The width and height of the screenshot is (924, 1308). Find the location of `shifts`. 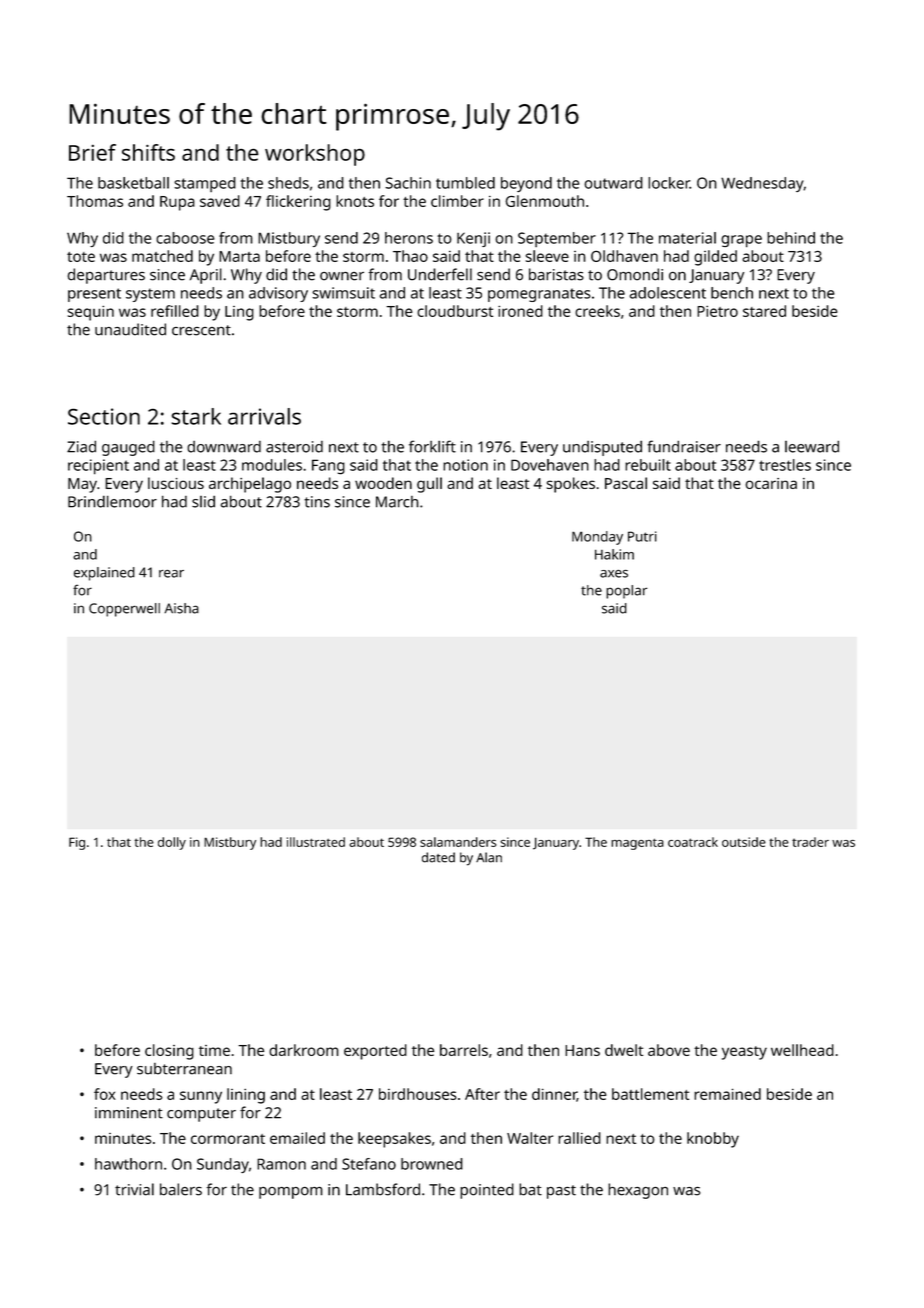

shifts is located at coordinates (148, 152).
